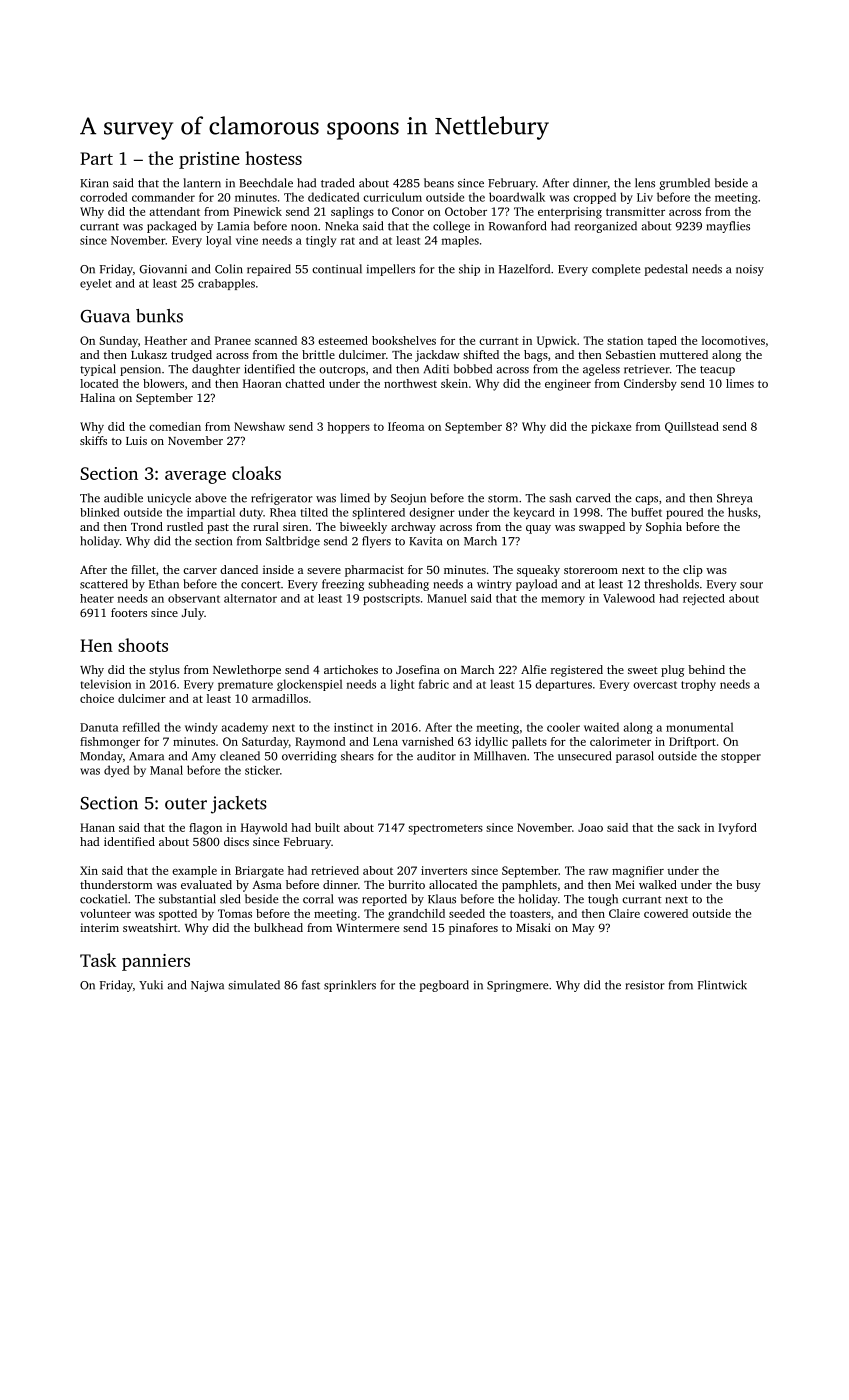 This screenshot has height=1400, width=849. Describe the element at coordinates (734, 499) in the screenshot. I see `Shreya` at that location.
